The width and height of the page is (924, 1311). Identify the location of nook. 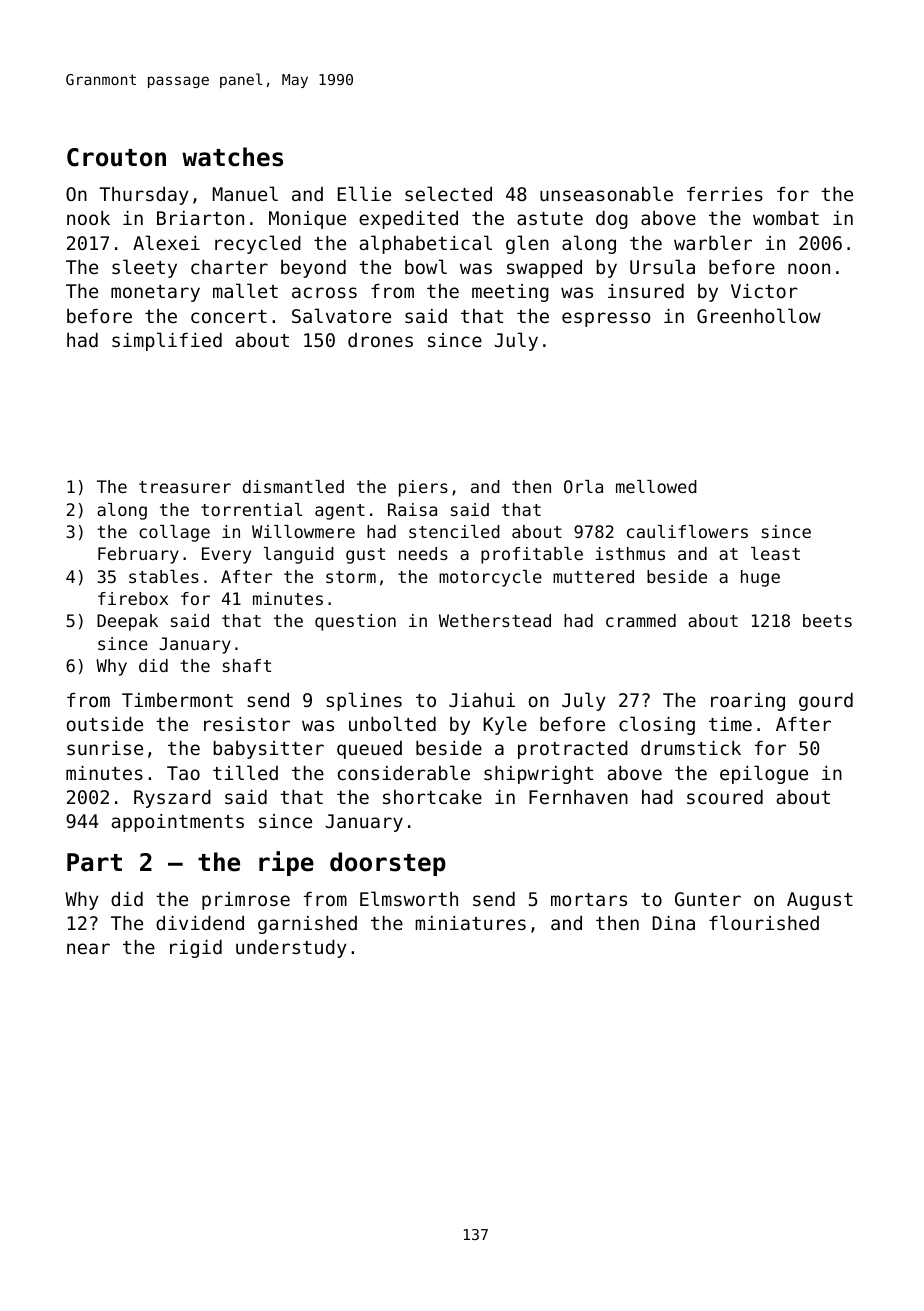
(88, 218).
